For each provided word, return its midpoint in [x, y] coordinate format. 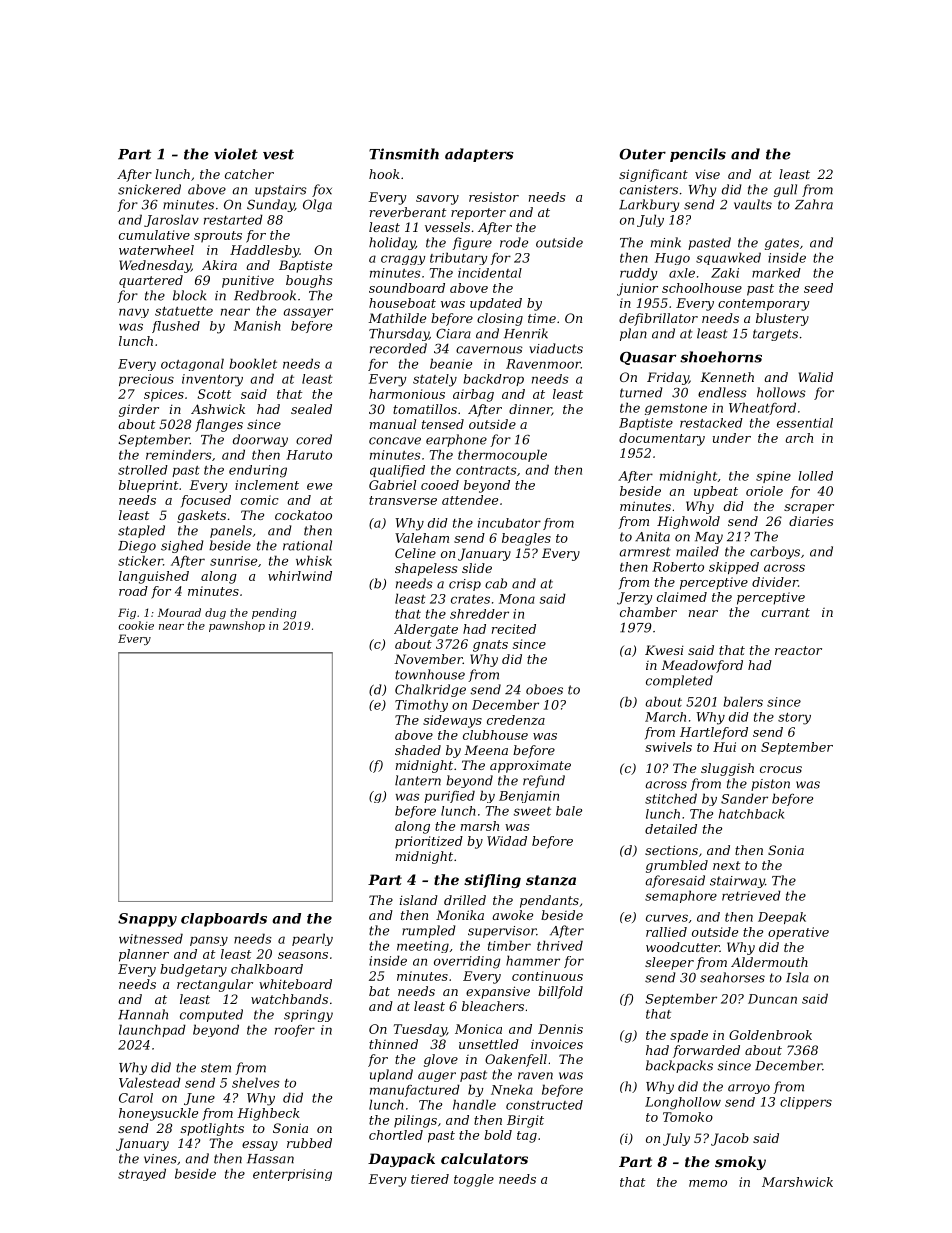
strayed [142, 1174]
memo [708, 1183]
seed [818, 288]
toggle [474, 1180]
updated [496, 304]
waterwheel [156, 250]
